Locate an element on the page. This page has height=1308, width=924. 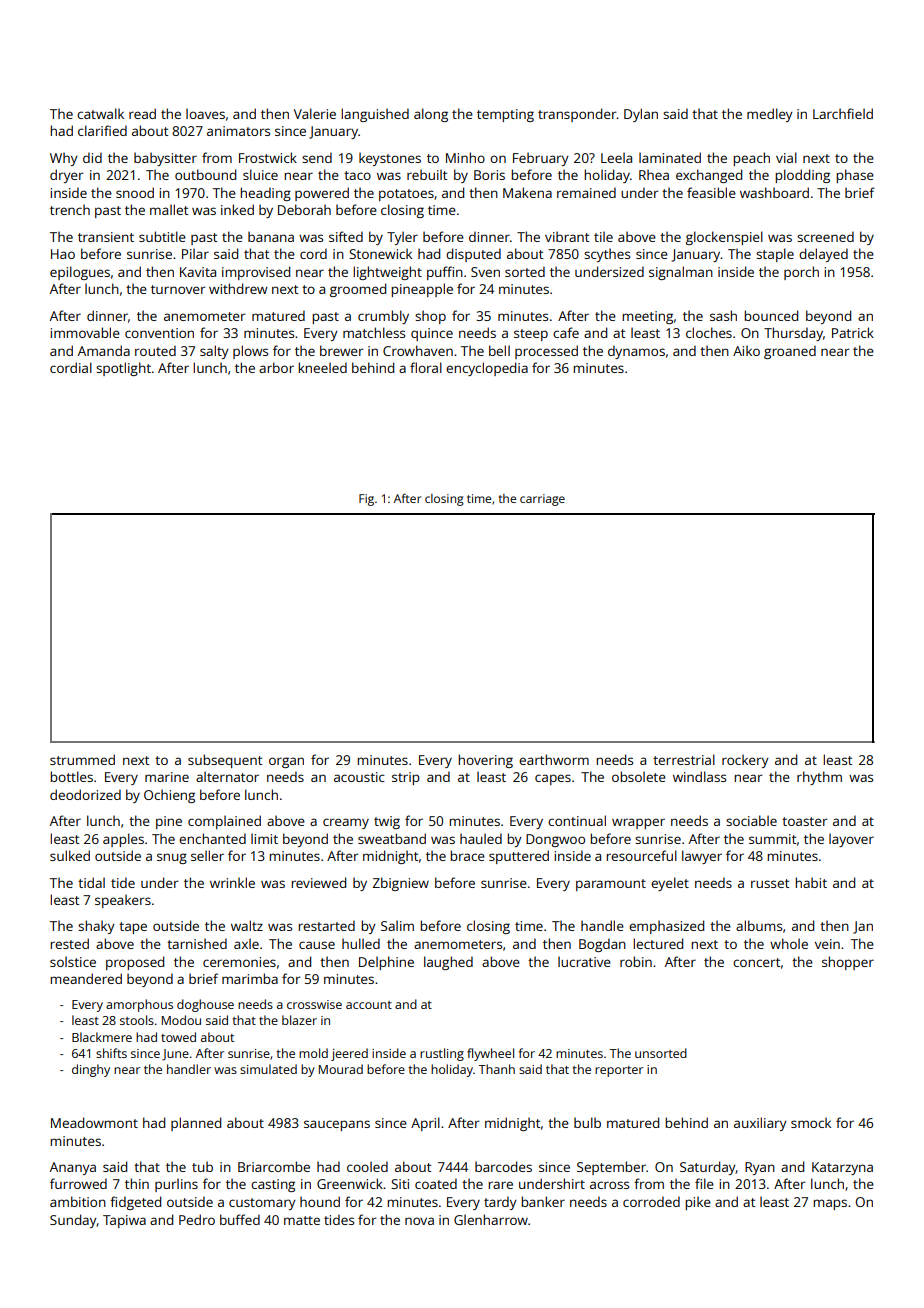
tempting is located at coordinates (505, 115).
